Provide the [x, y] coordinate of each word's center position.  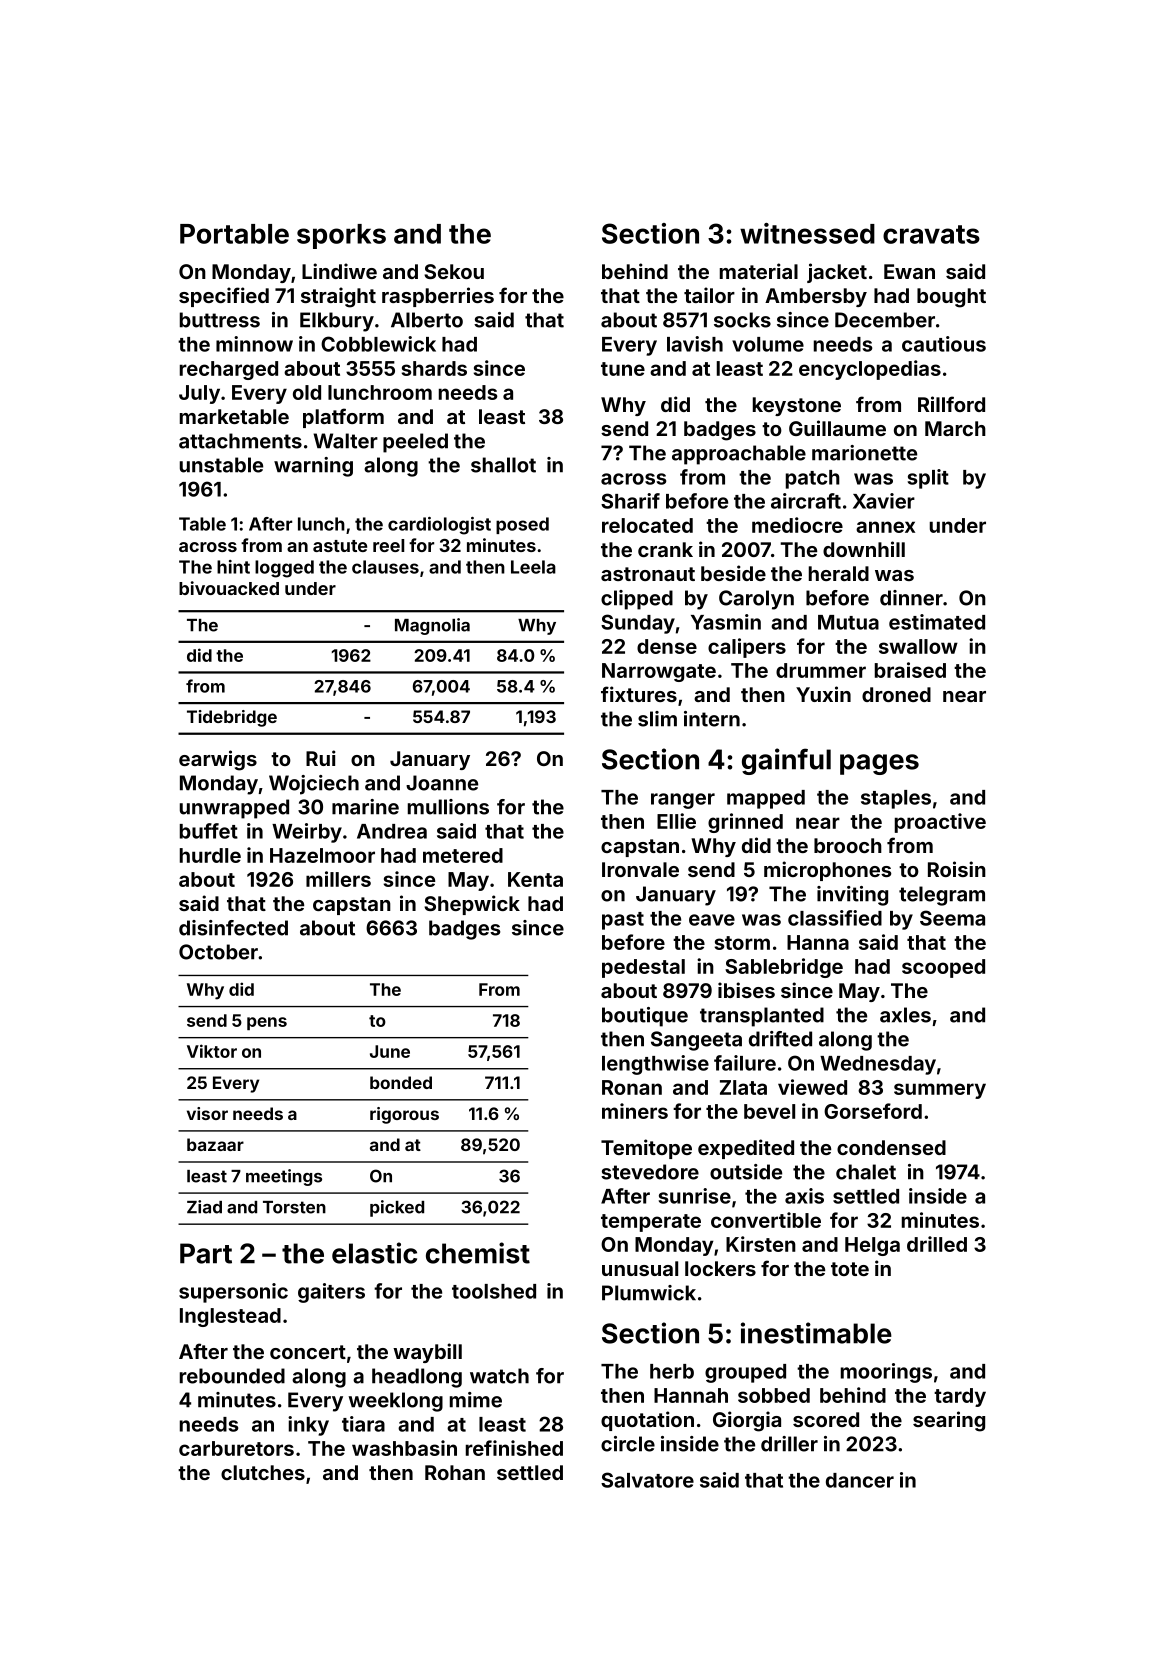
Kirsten [761, 1244]
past [623, 921]
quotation [647, 1421]
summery [940, 1091]
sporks [341, 236]
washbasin [404, 1448]
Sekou [454, 271]
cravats [931, 234]
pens [267, 1023]
